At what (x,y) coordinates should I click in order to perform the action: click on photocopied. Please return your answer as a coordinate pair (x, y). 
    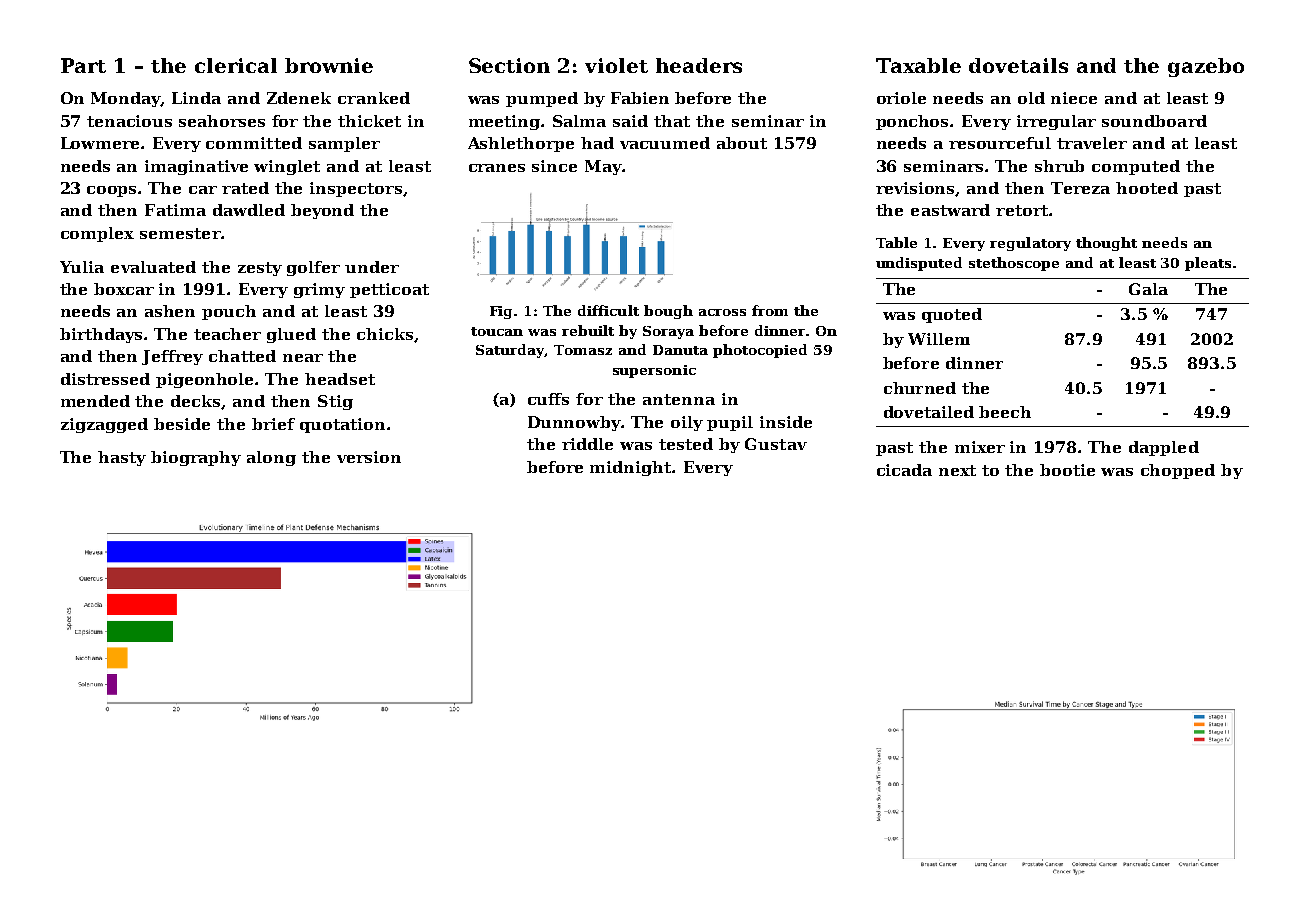
    Looking at the image, I should click on (760, 351).
